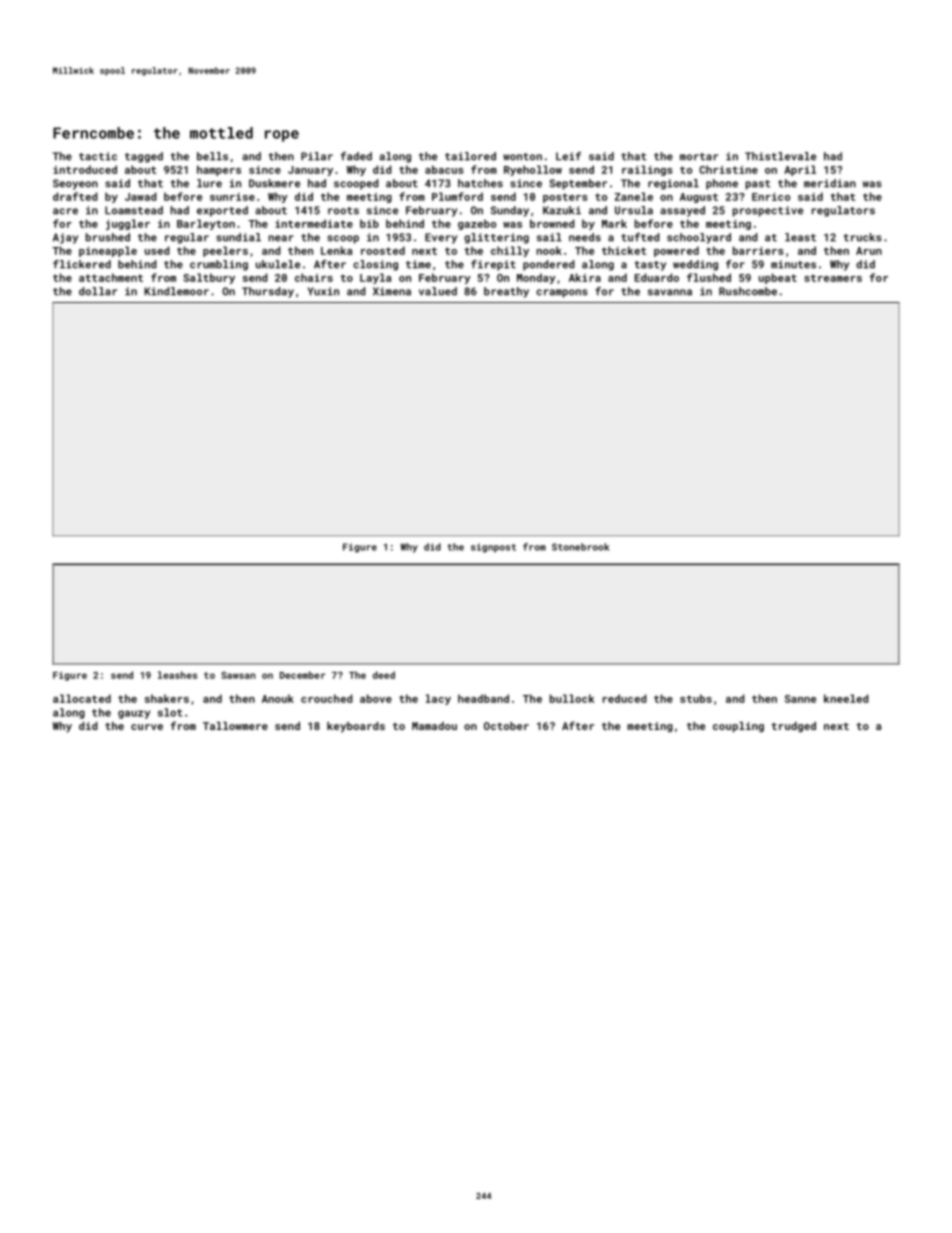  Describe the element at coordinates (794, 727) in the screenshot. I see `trudged` at that location.
